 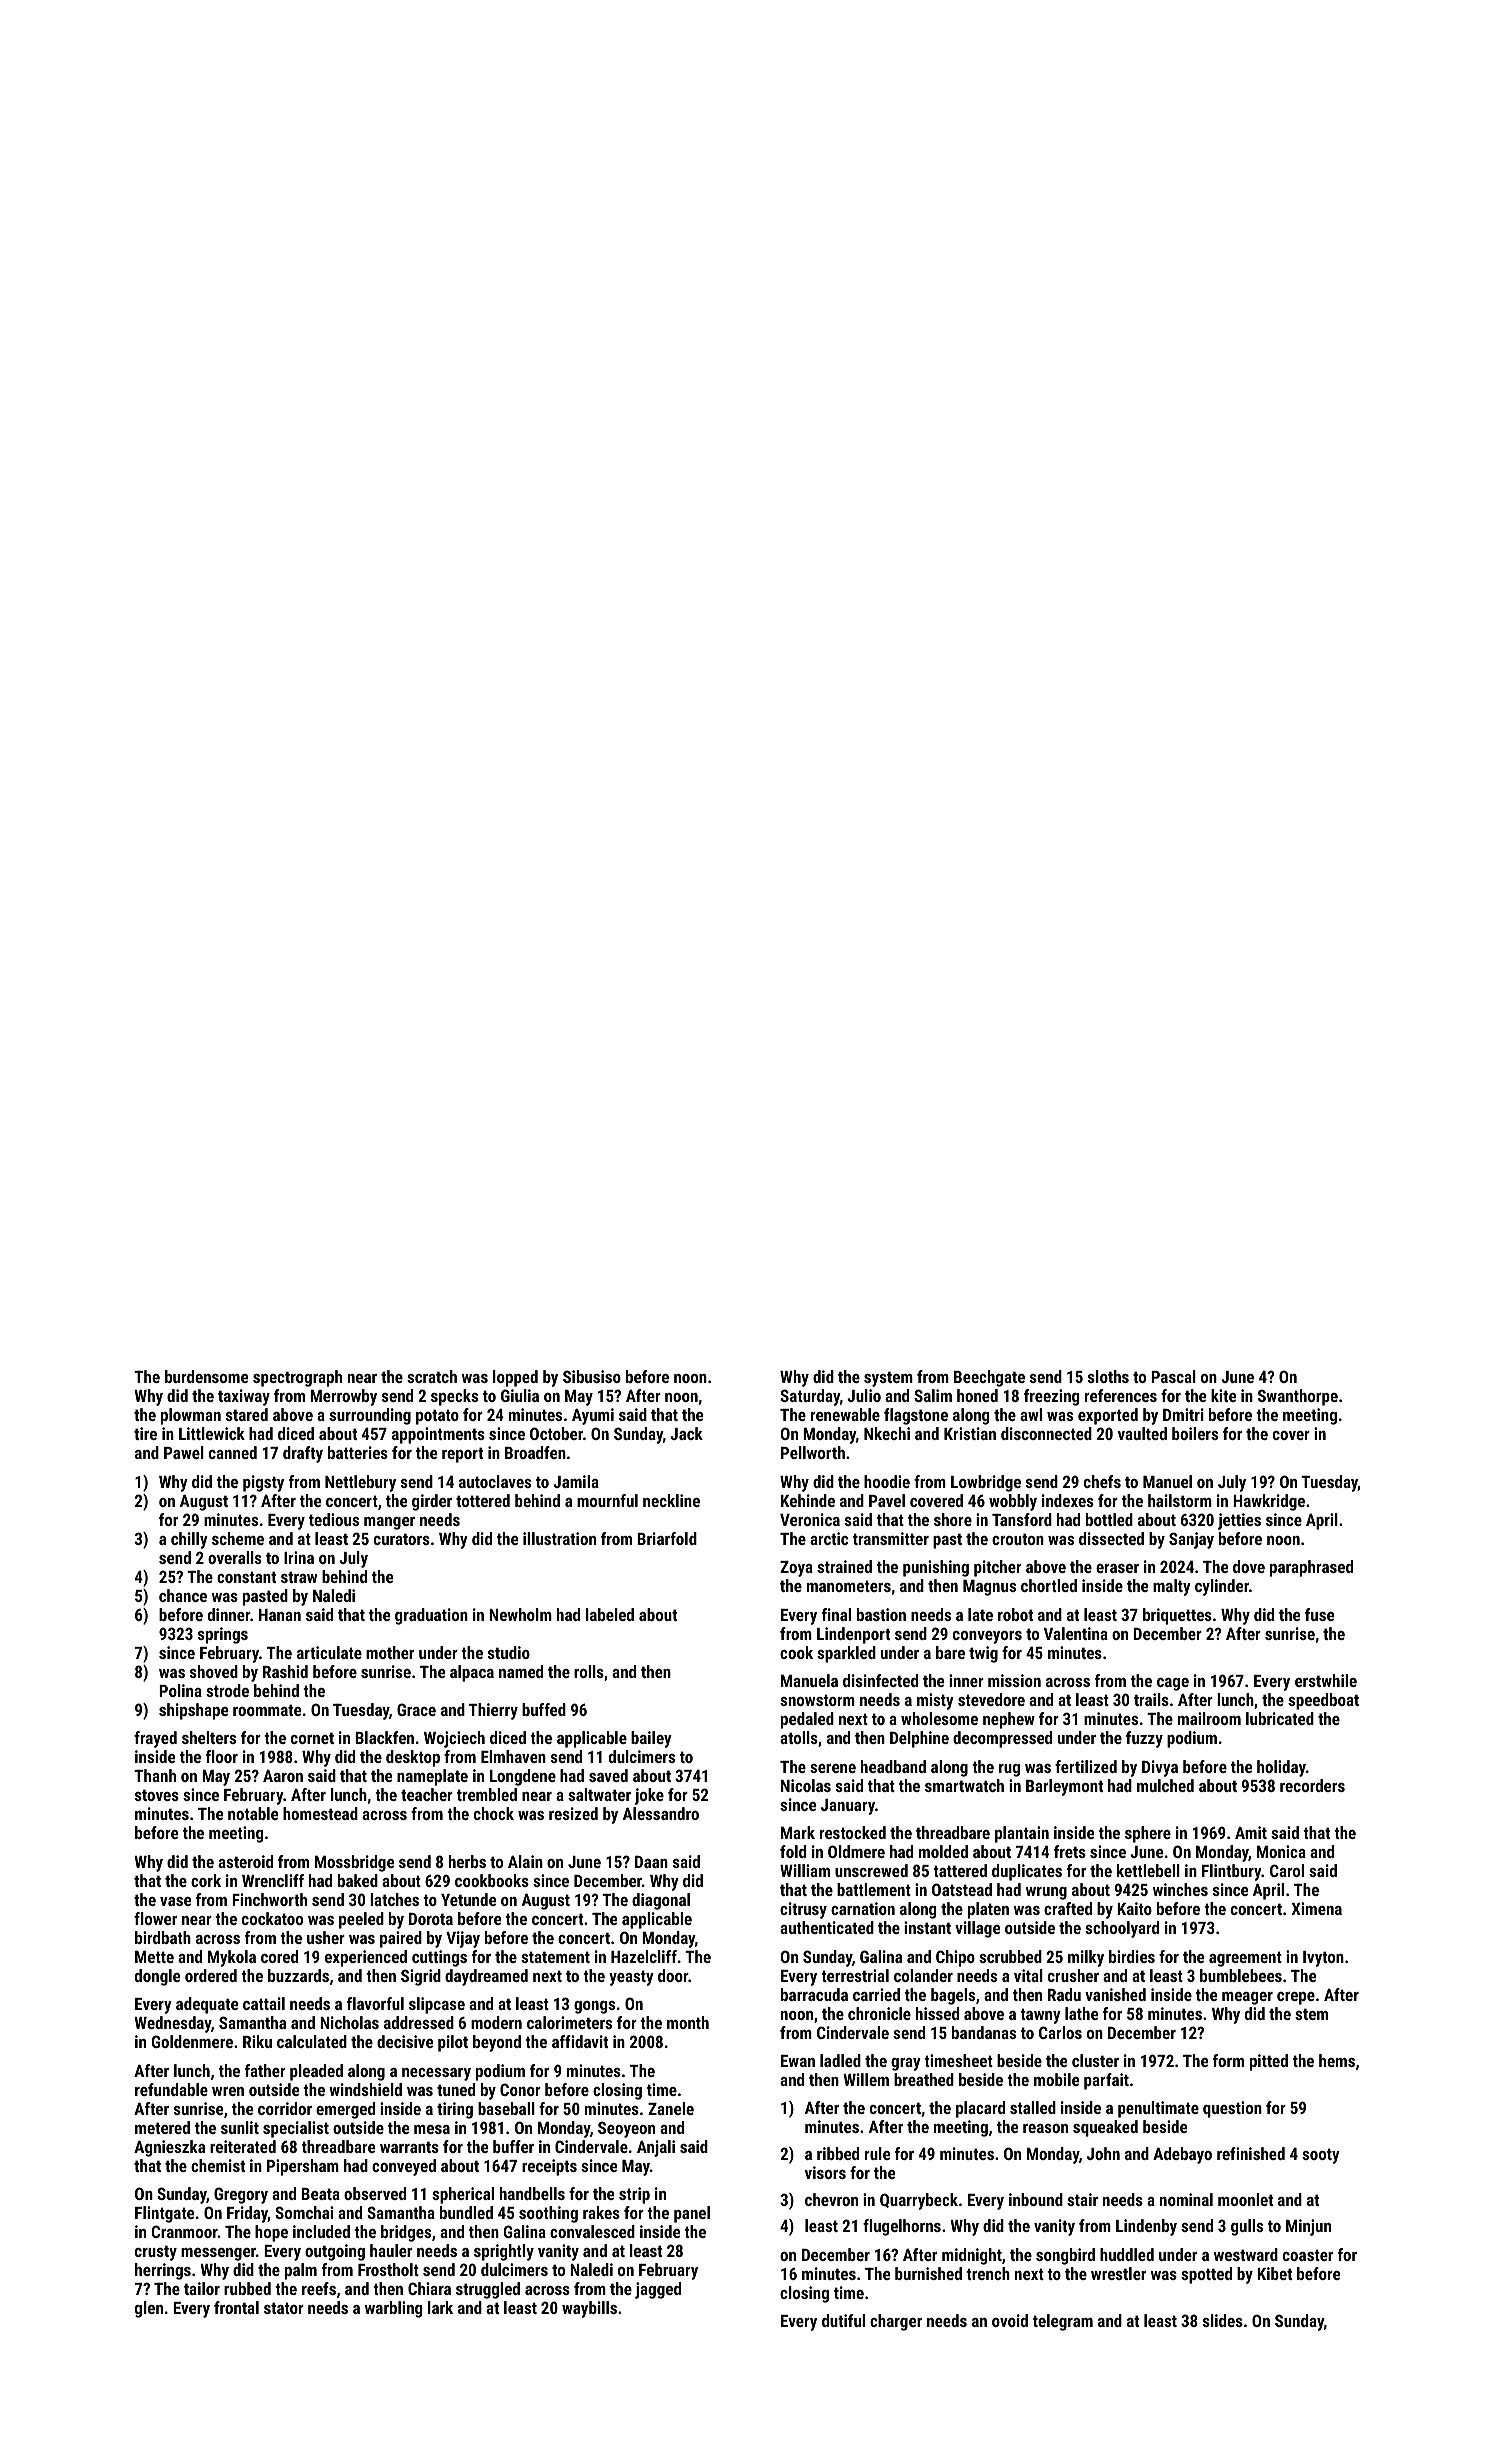 I want to click on necessary, so click(x=436, y=2074).
